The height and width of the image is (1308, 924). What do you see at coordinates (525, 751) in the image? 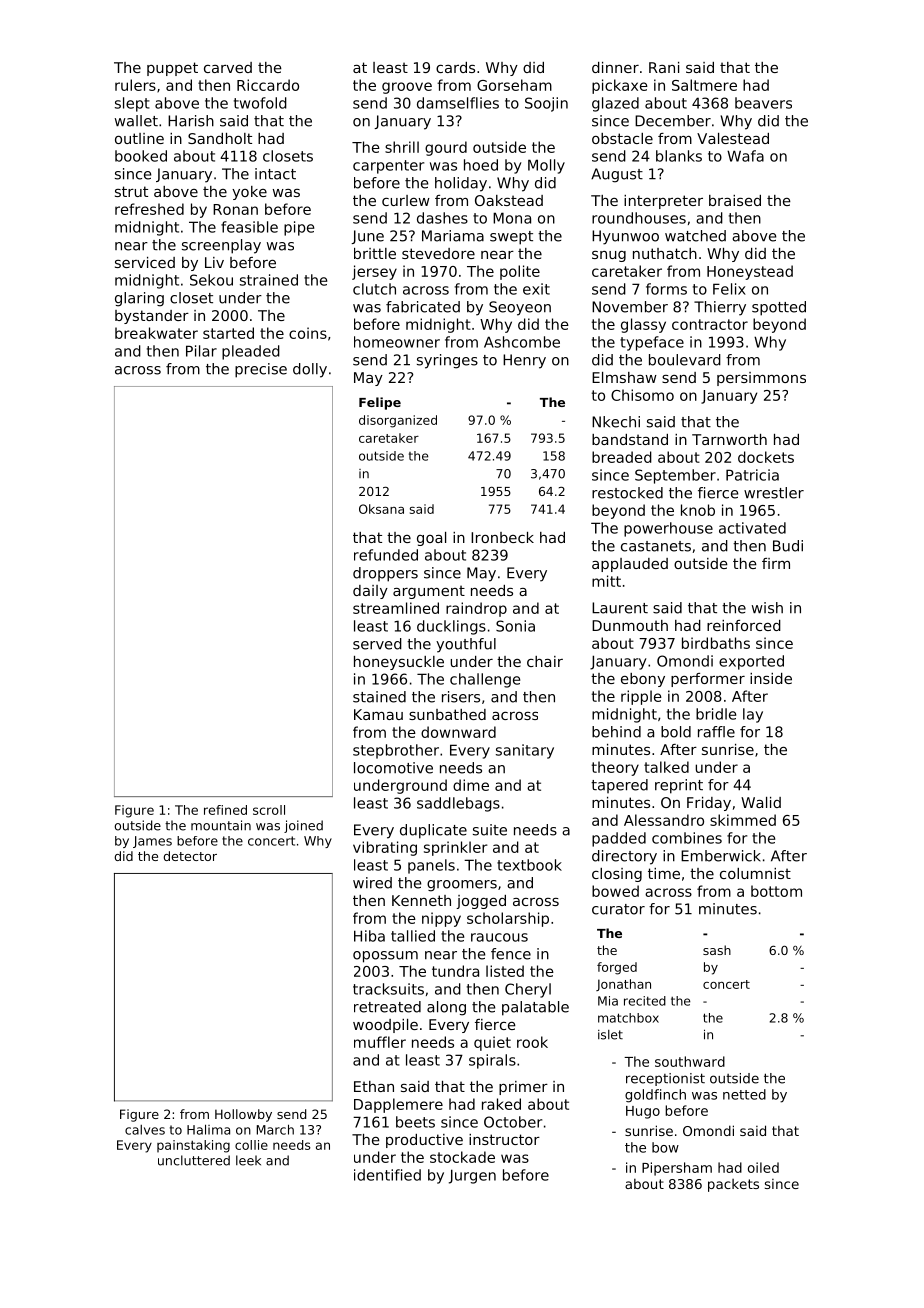
I see `sanitary` at bounding box center [525, 751].
